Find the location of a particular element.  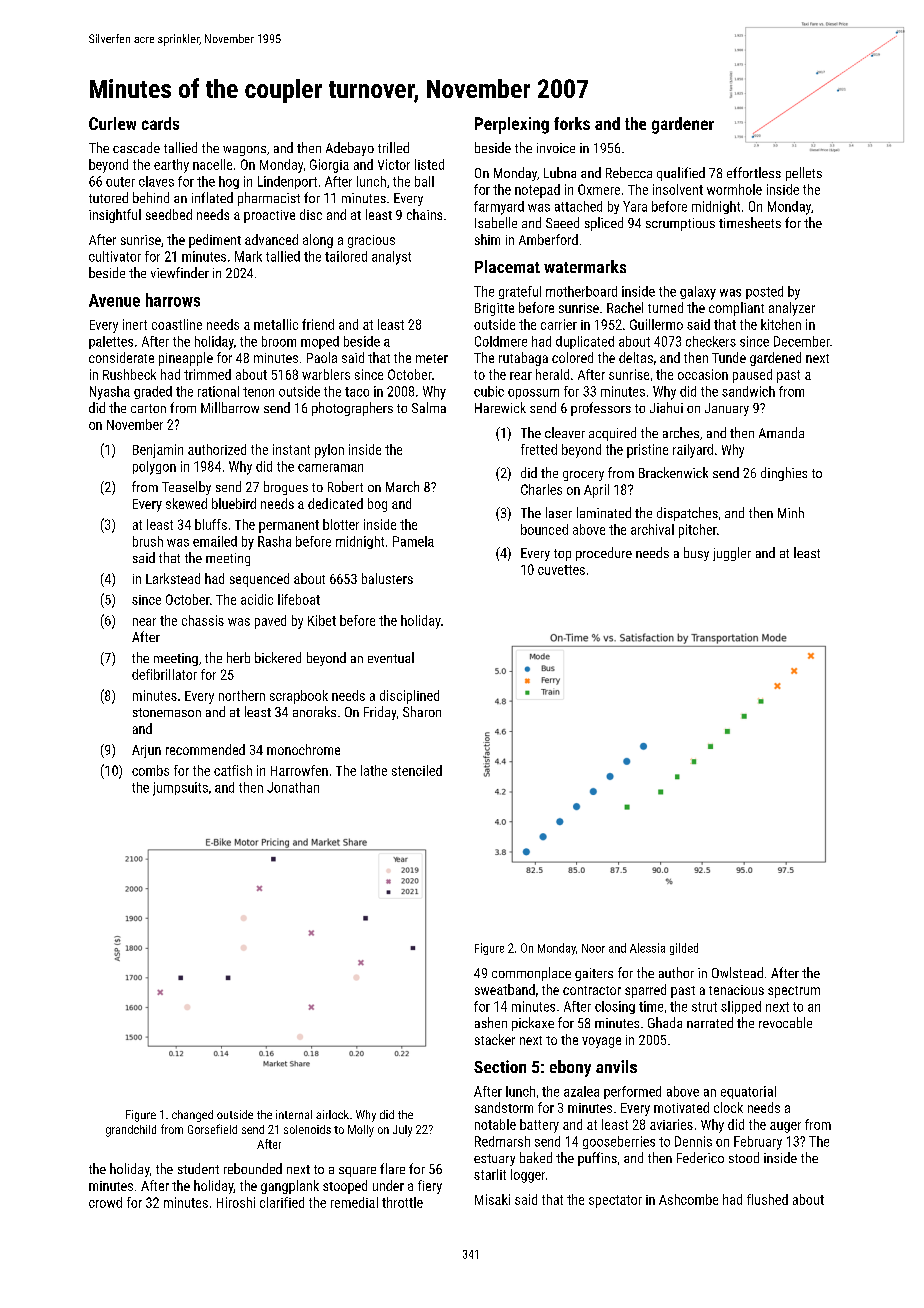

Curlew is located at coordinates (112, 123).
